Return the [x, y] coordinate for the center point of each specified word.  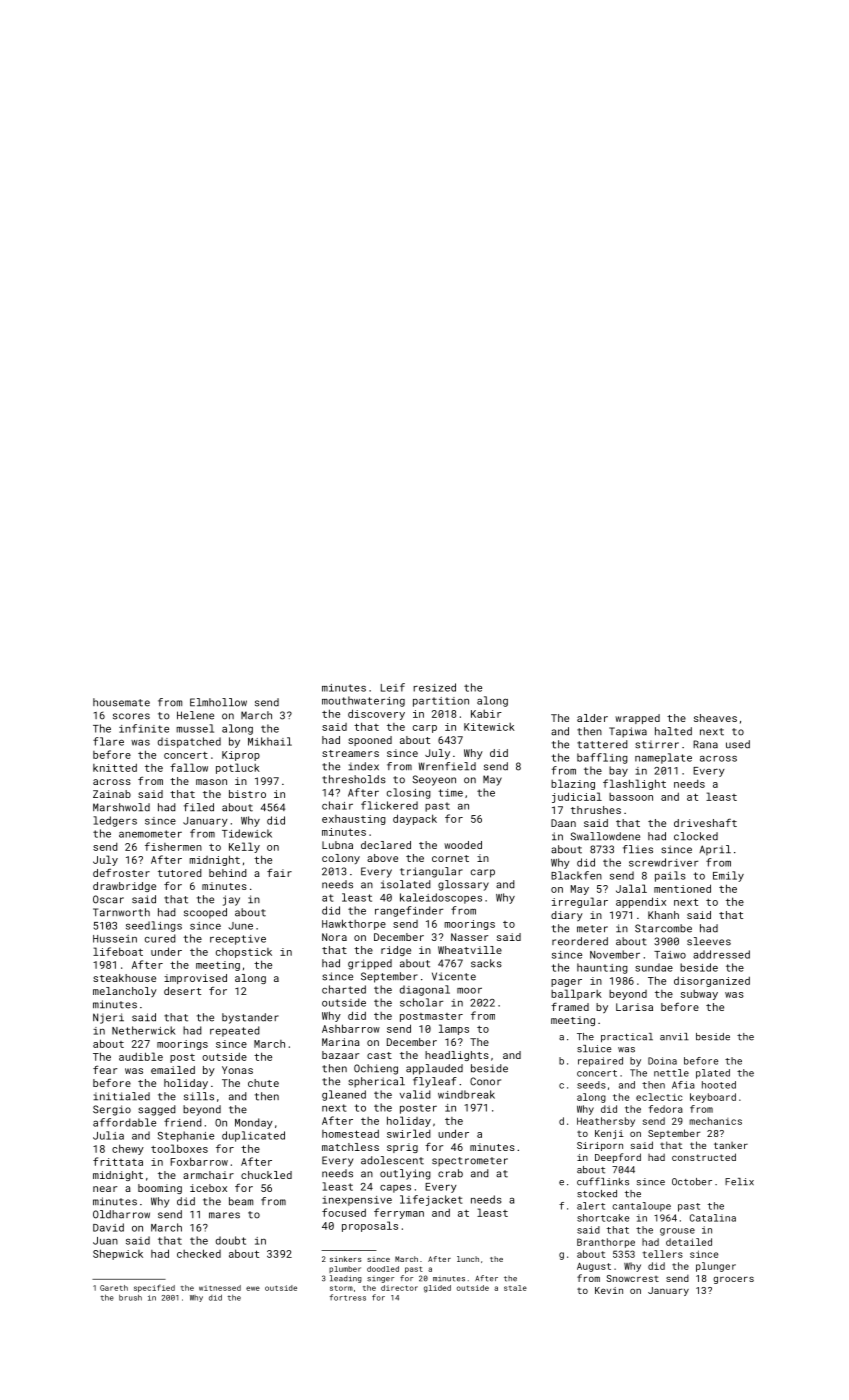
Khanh [663, 915]
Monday [254, 1123]
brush [130, 1297]
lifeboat [118, 951]
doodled [383, 1269]
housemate [121, 702]
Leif [393, 687]
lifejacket [431, 1200]
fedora [666, 1109]
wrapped [637, 719]
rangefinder [409, 911]
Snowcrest [632, 1278]
